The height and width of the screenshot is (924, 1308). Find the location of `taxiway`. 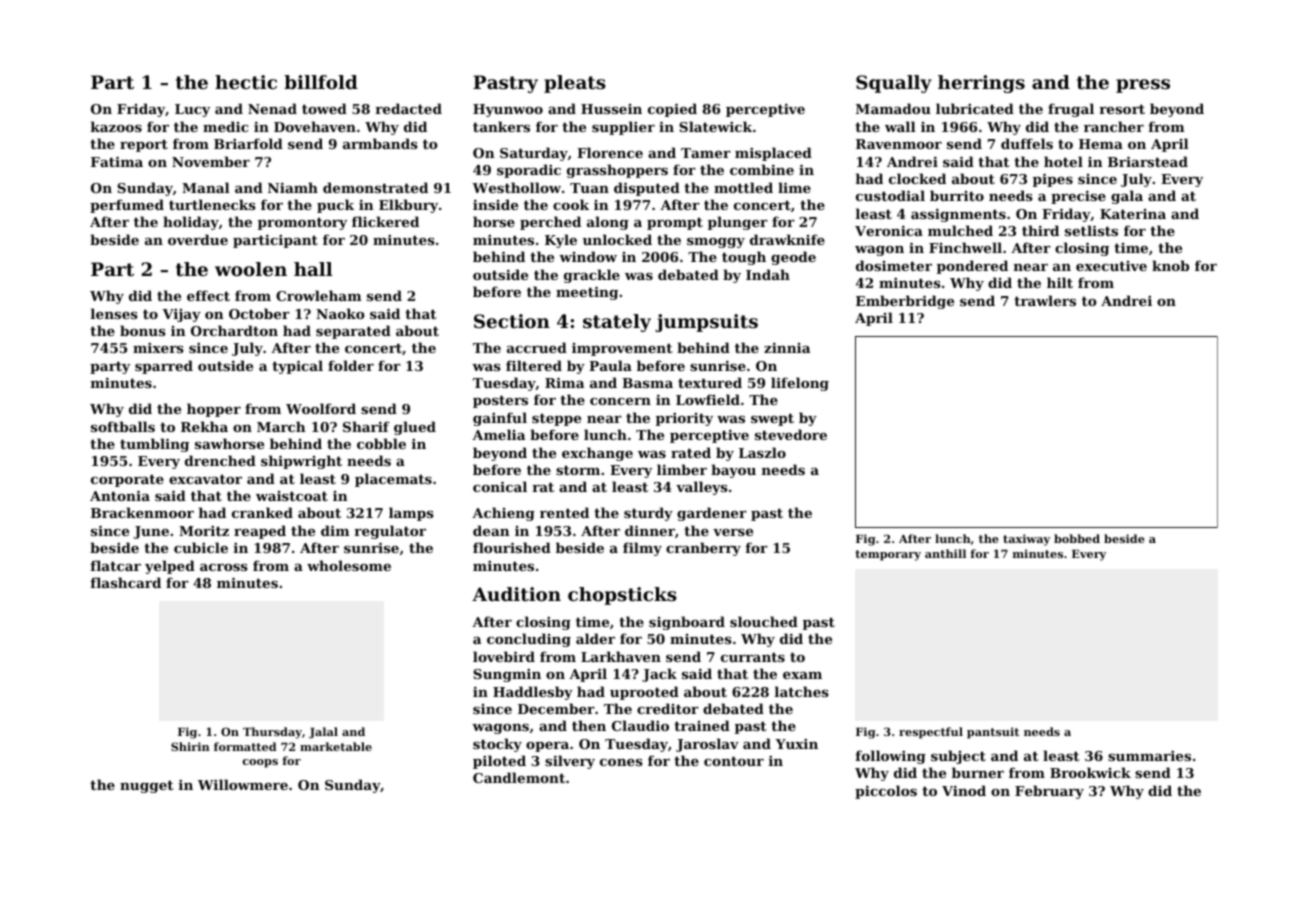

taxiway is located at coordinates (1026, 540).
